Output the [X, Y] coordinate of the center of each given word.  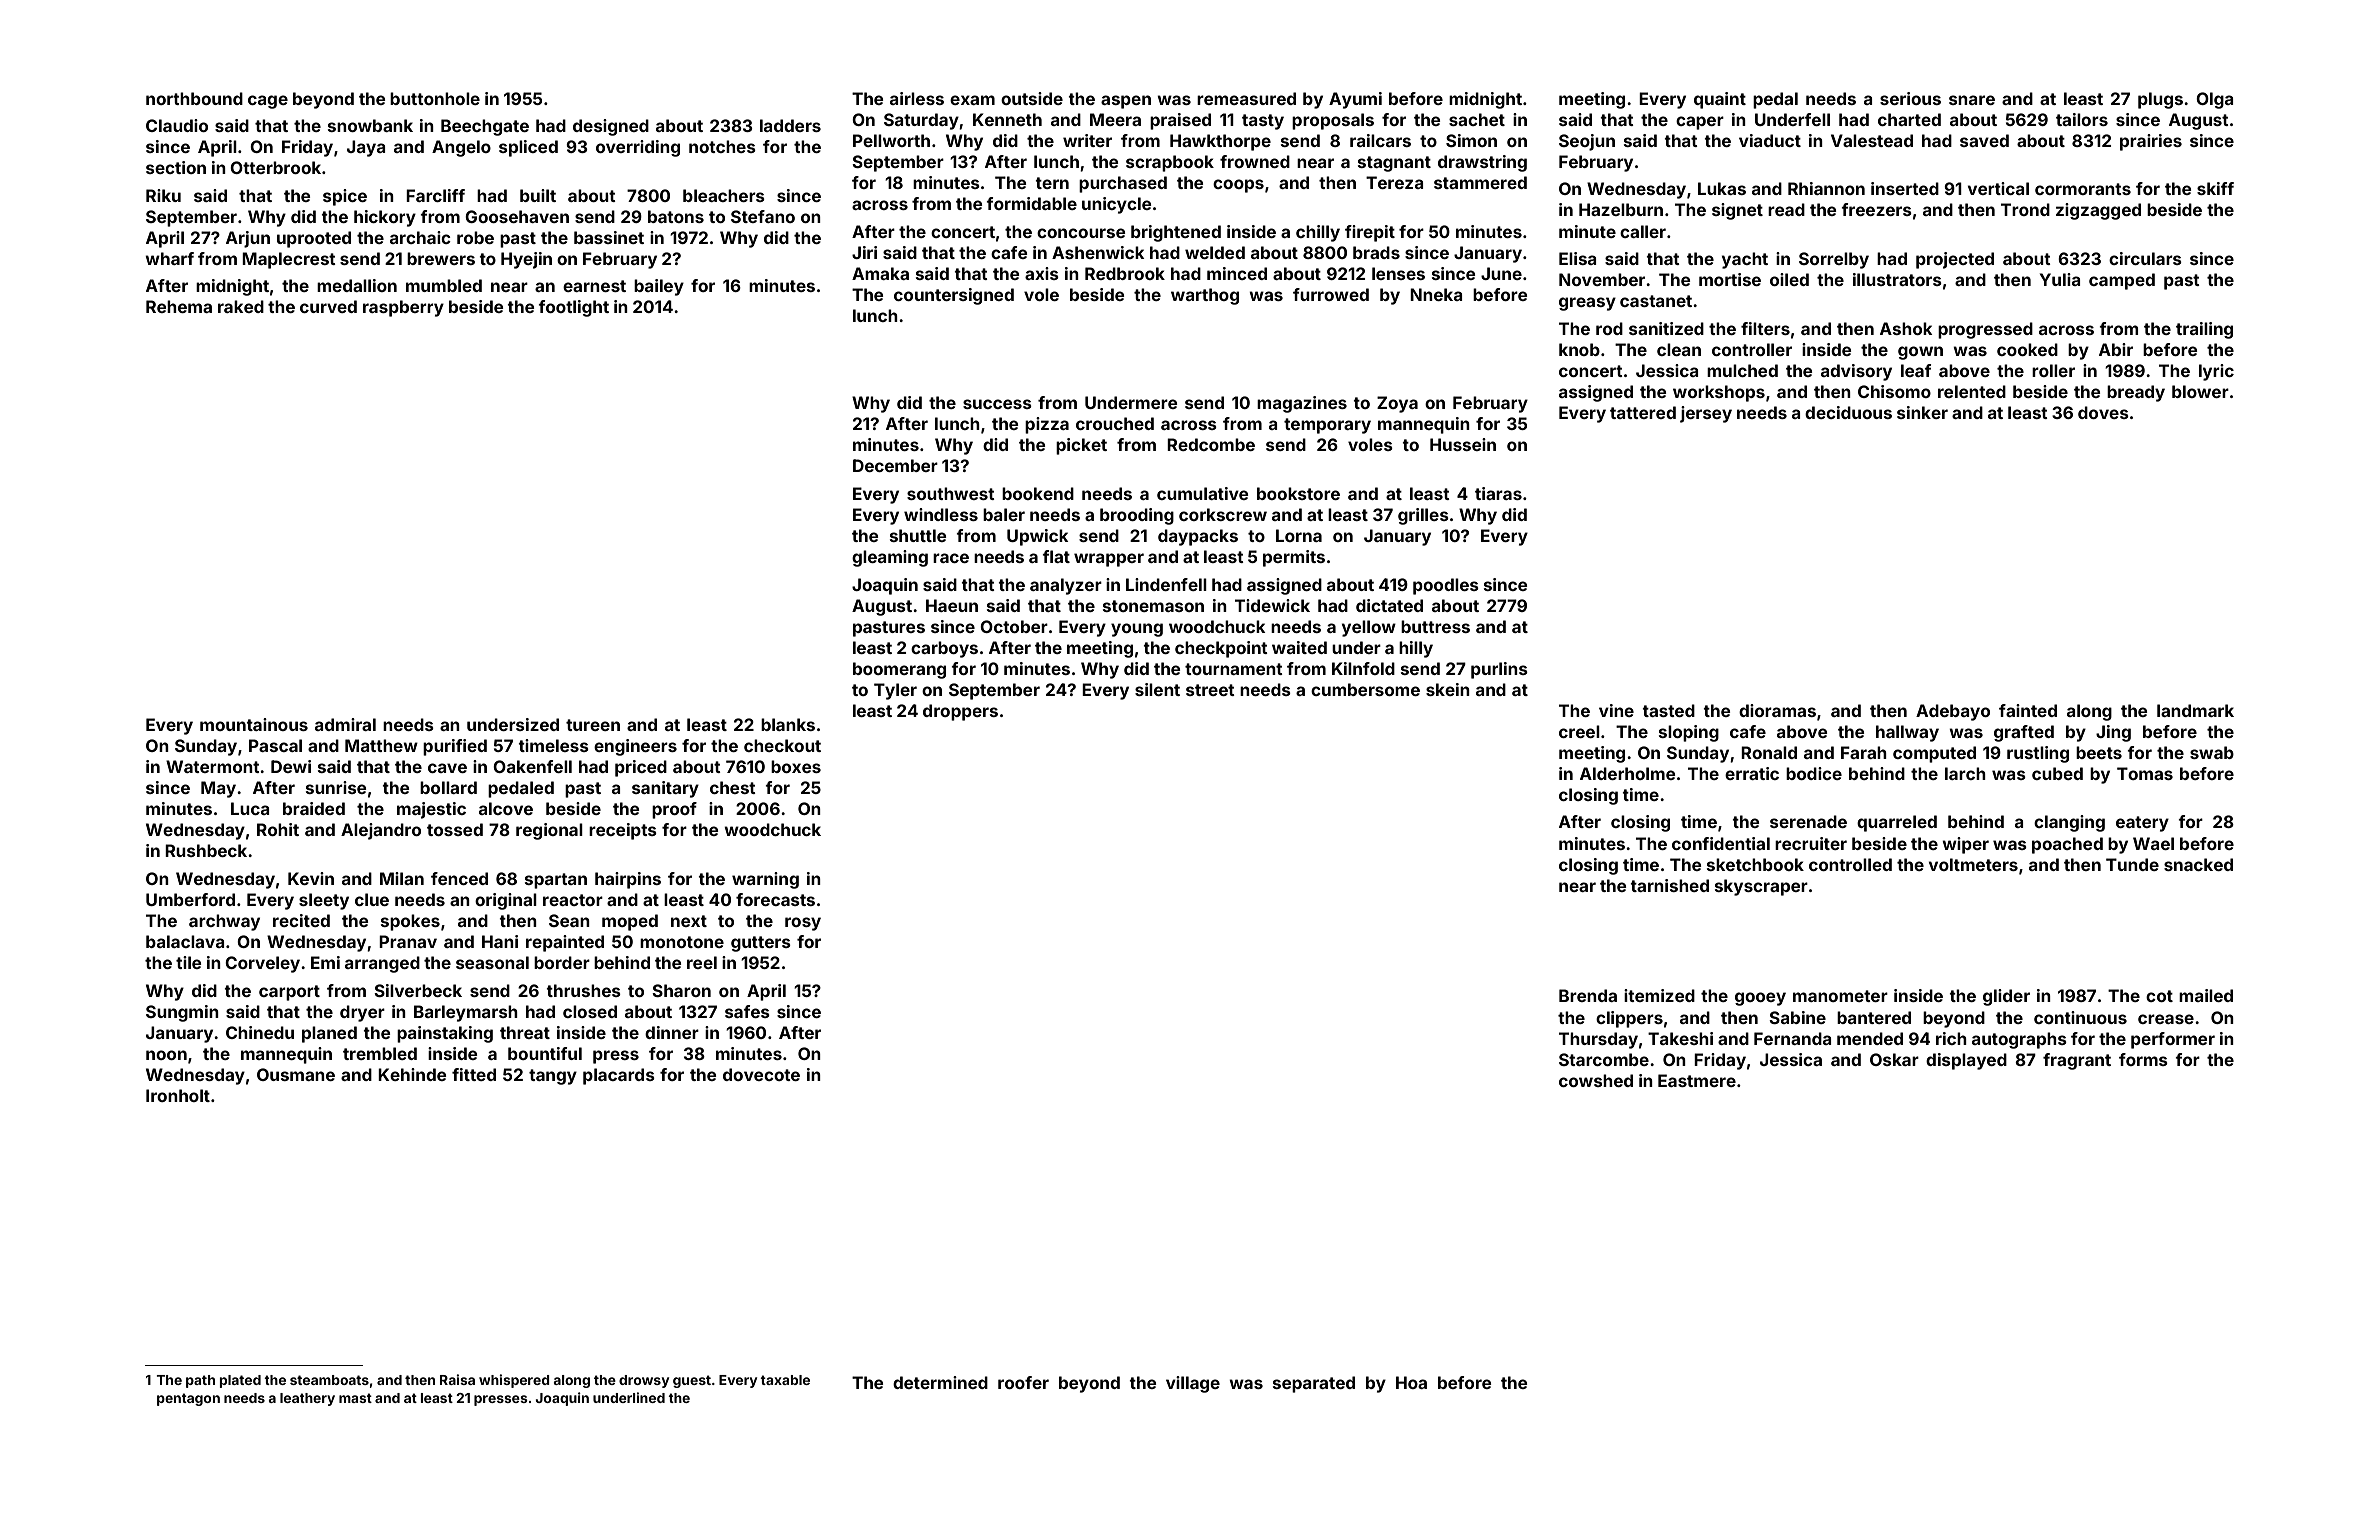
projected [1955, 260]
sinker [1922, 412]
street [1210, 690]
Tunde [2132, 864]
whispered [514, 1381]
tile [189, 962]
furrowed [1331, 294]
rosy [803, 924]
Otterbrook [275, 167]
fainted [2028, 710]
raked [241, 306]
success [997, 404]
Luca [250, 808]
